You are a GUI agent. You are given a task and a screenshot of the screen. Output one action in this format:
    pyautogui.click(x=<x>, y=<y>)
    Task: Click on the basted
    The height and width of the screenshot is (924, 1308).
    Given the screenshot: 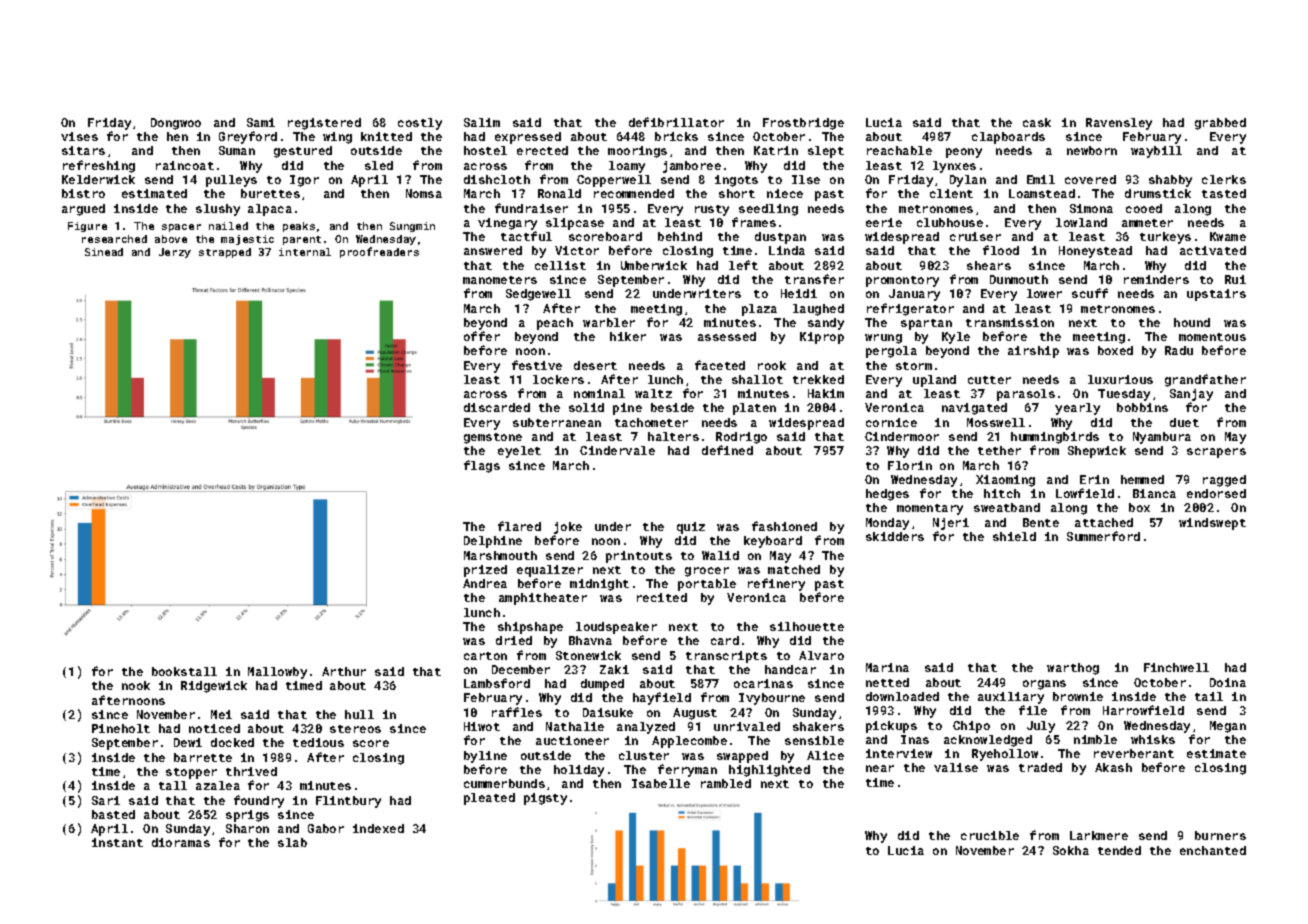 What is the action you would take?
    pyautogui.click(x=113, y=814)
